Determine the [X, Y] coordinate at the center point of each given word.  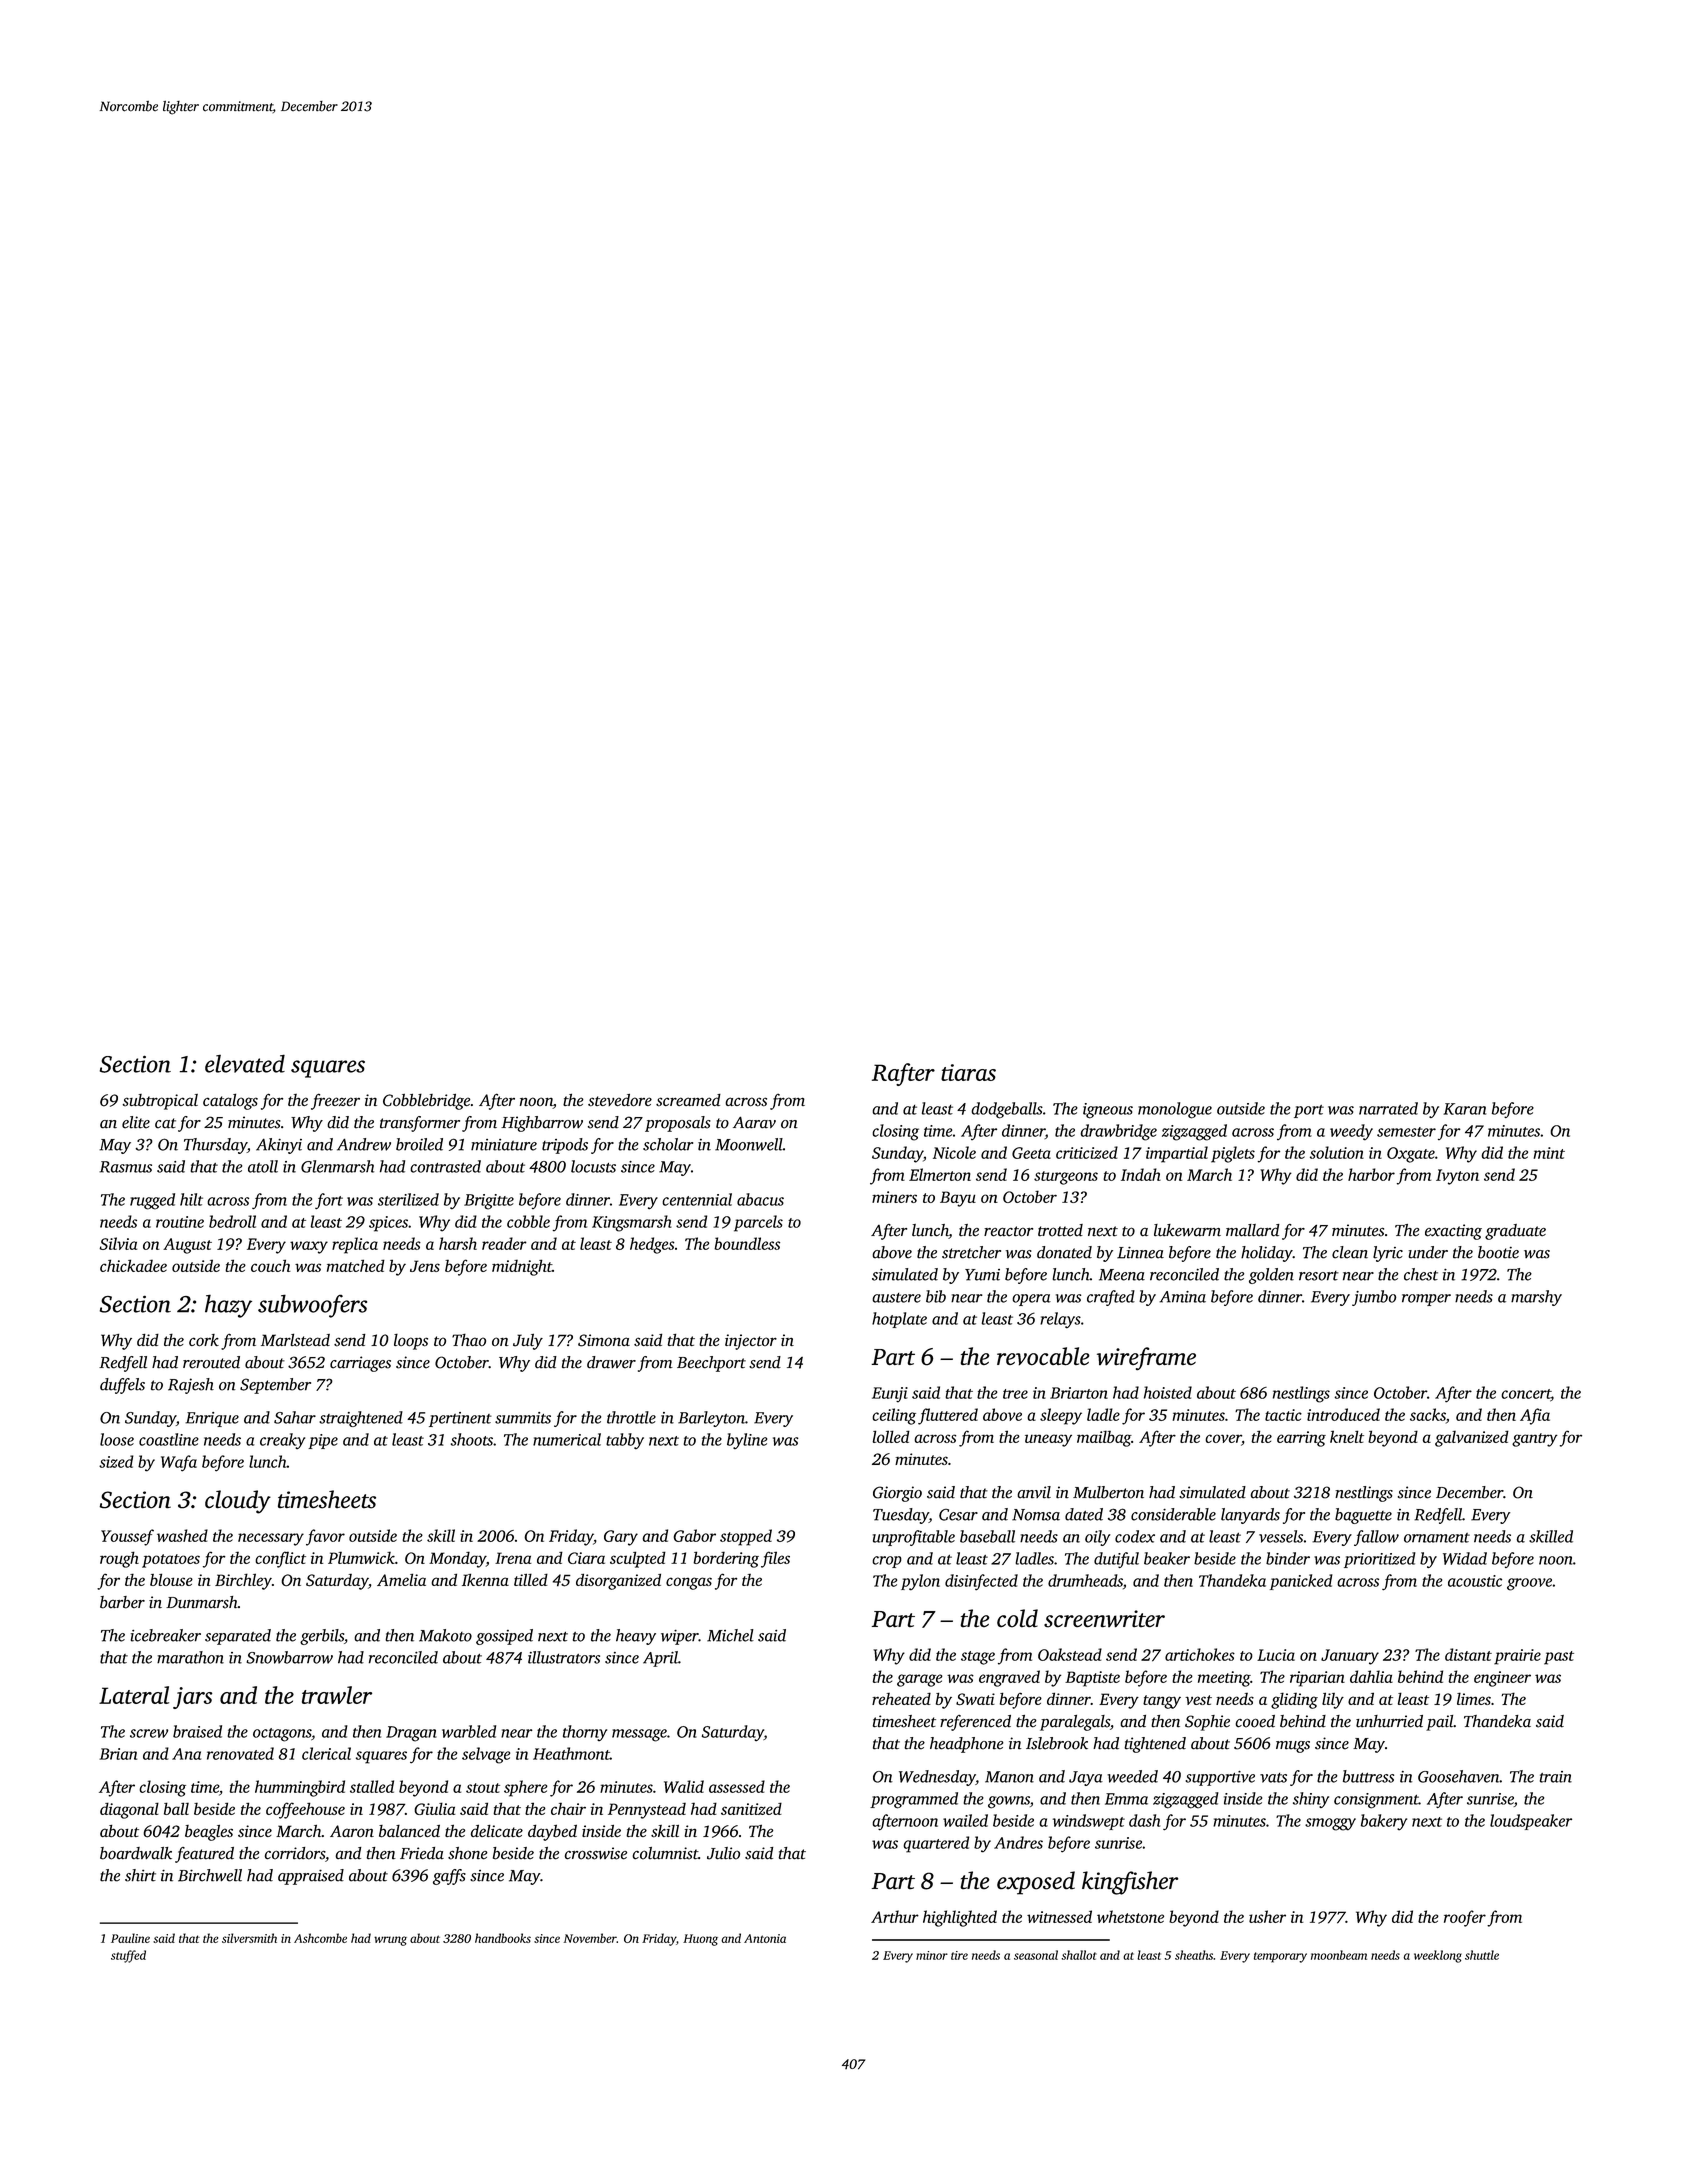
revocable [1043, 1356]
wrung [390, 1941]
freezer [335, 1101]
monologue [1175, 1110]
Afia [1535, 1416]
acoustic [1475, 1581]
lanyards [1250, 1516]
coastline [169, 1439]
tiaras [968, 1072]
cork [204, 1340]
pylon [920, 1582]
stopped [746, 1537]
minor [932, 1955]
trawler [337, 1695]
